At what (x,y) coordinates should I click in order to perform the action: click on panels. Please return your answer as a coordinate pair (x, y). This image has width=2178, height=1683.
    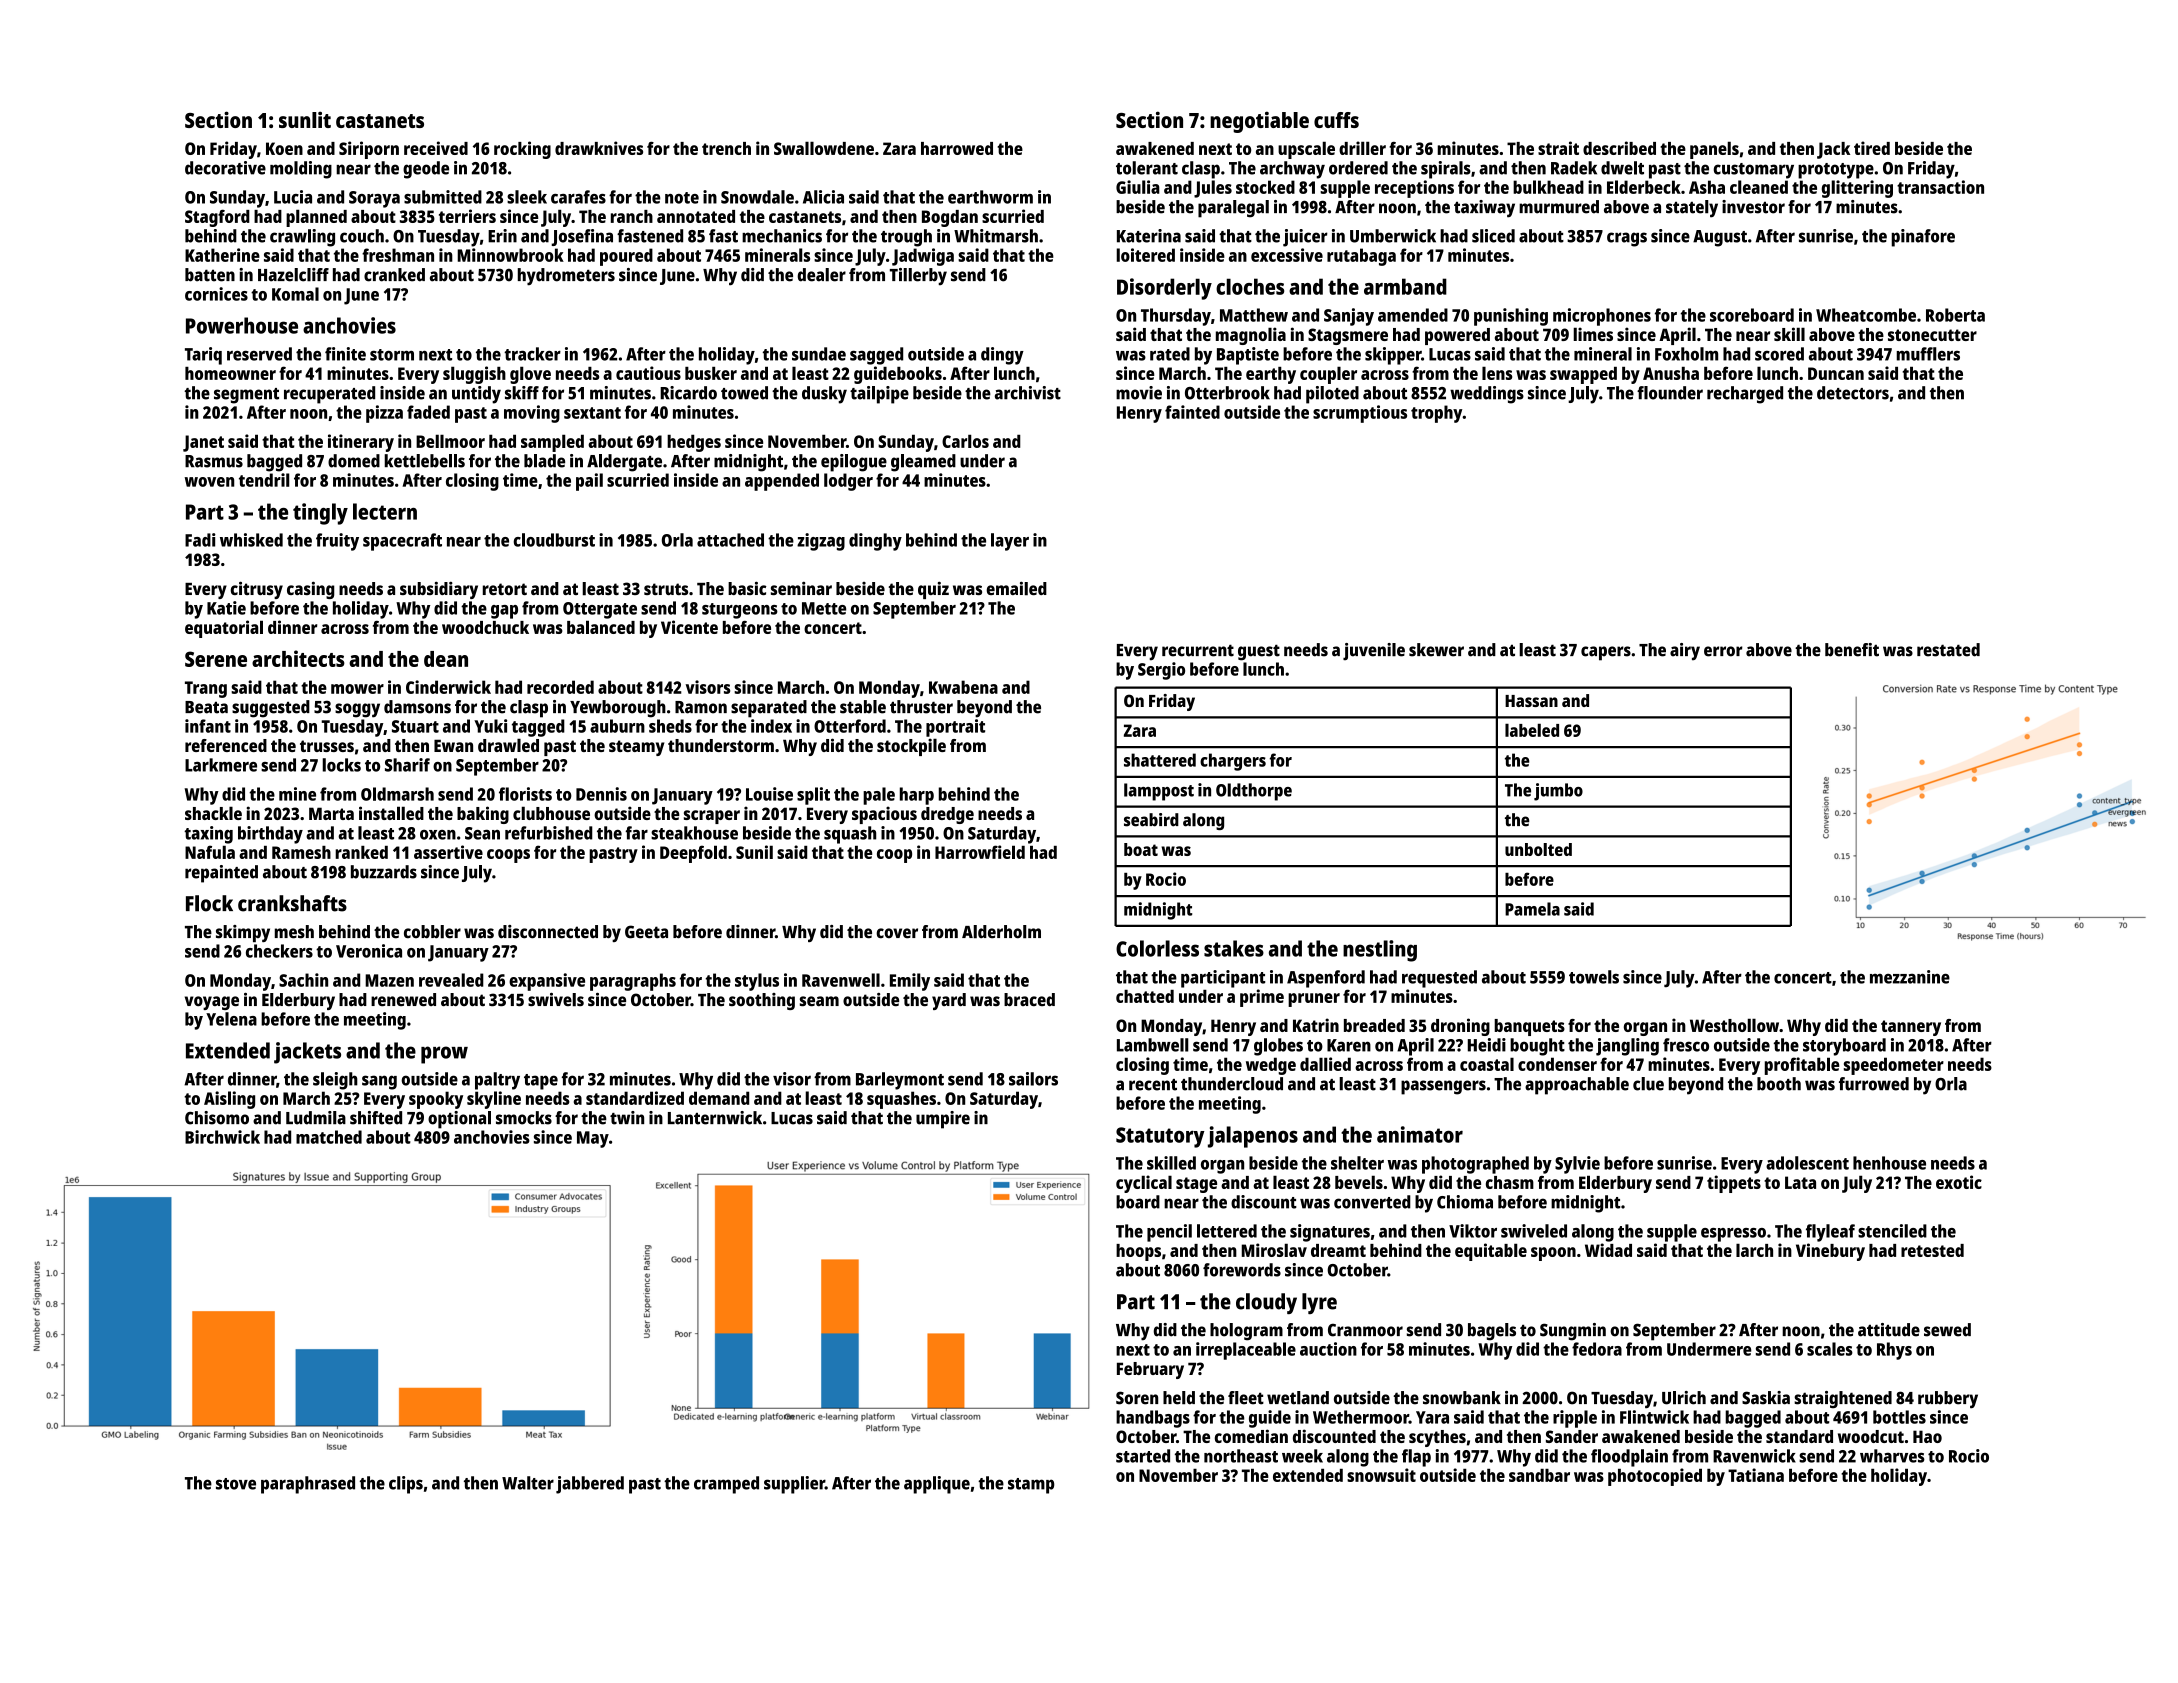
    Looking at the image, I should click on (1714, 150).
